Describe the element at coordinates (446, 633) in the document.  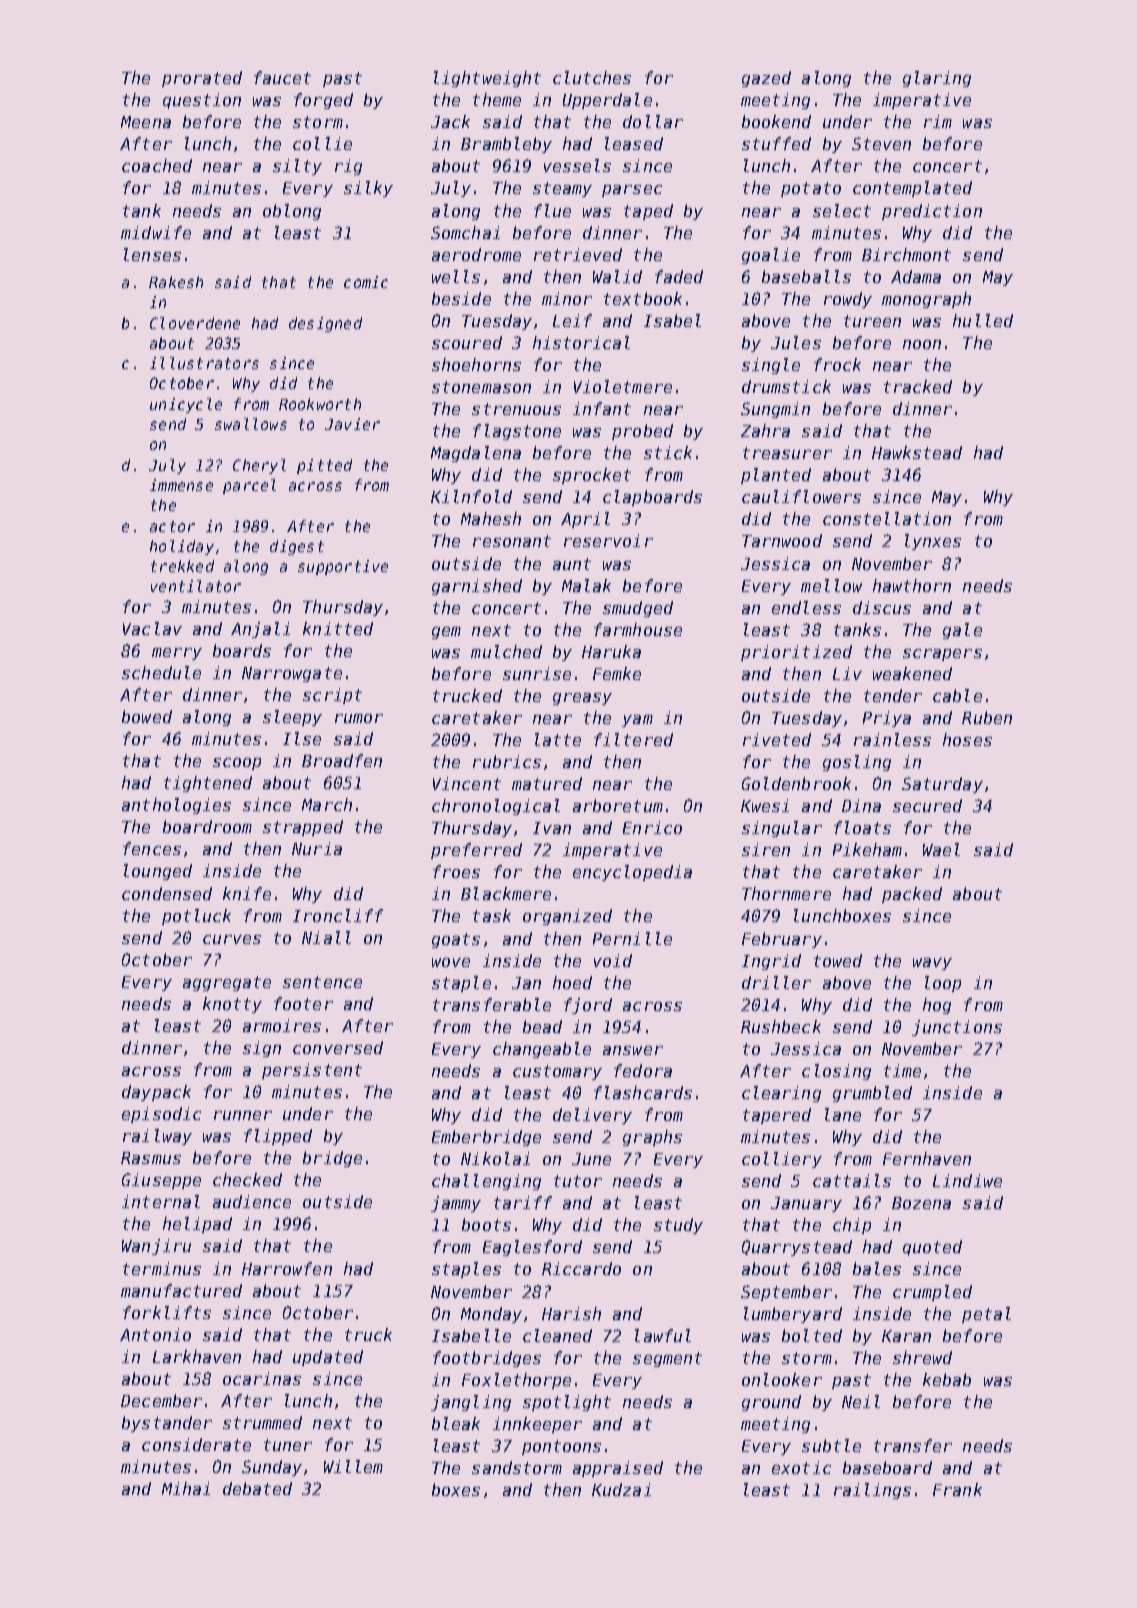
I see `gem` at that location.
